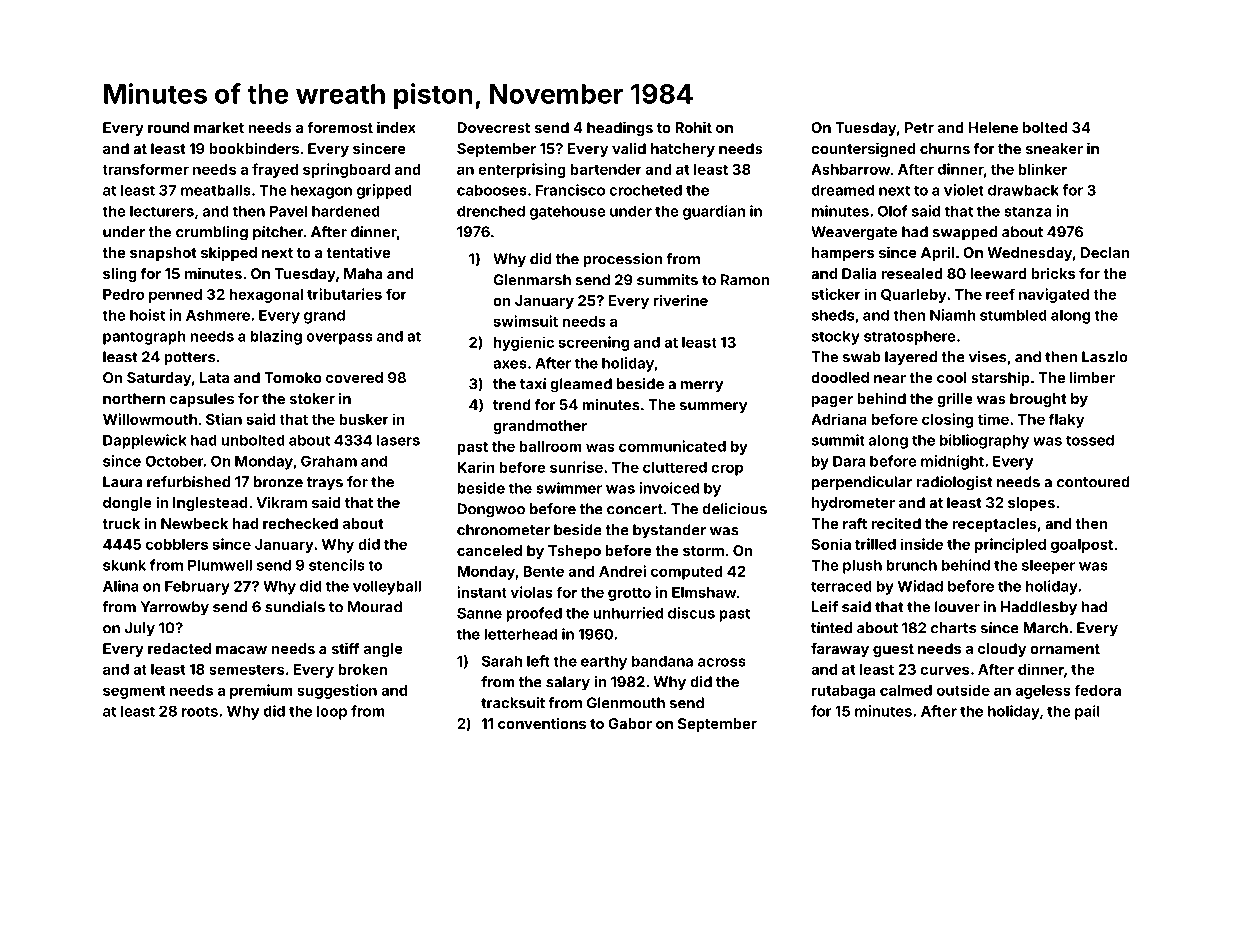 The image size is (1233, 952). What do you see at coordinates (620, 128) in the document?
I see `headings` at bounding box center [620, 128].
